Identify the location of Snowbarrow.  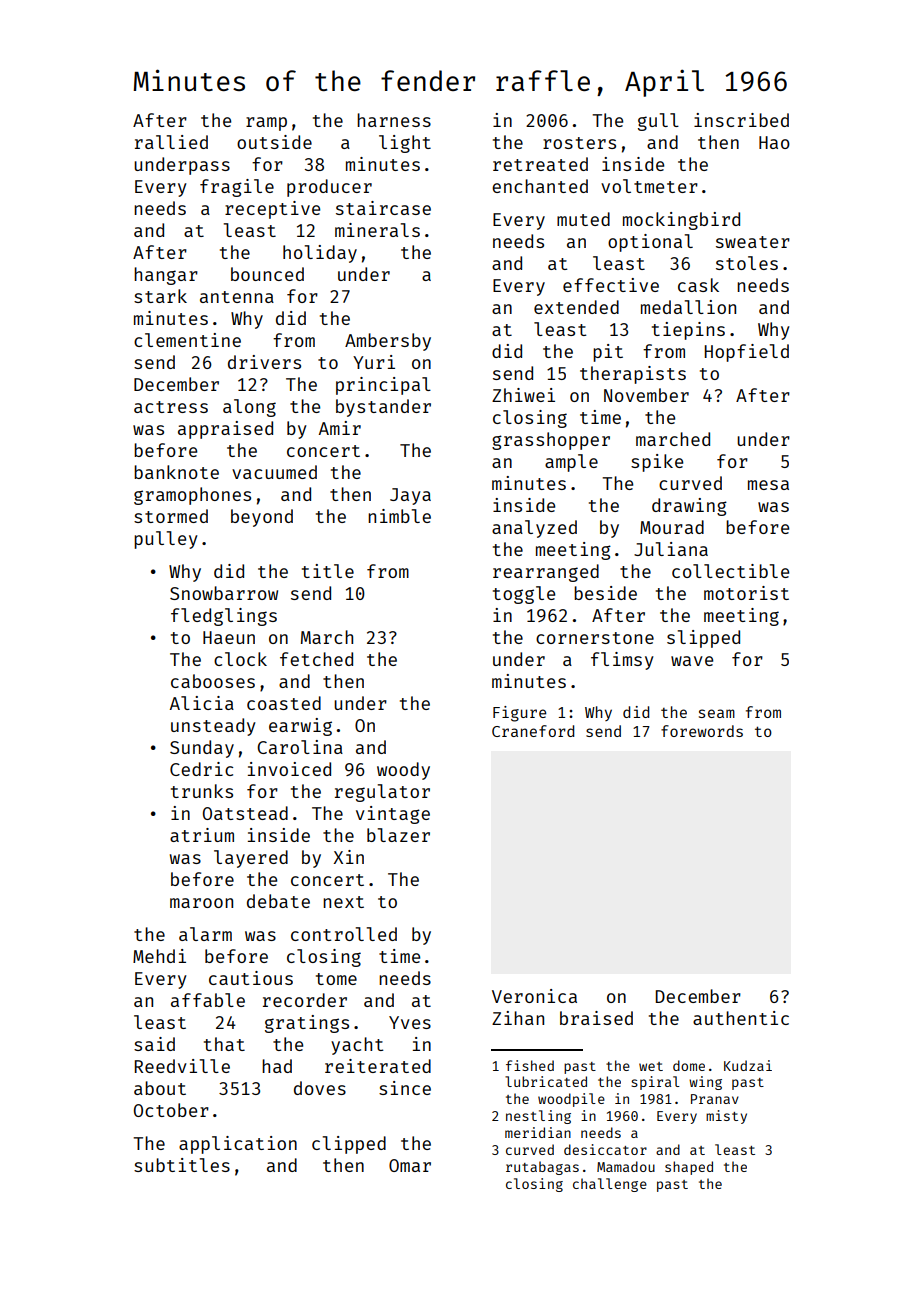
(224, 593).
